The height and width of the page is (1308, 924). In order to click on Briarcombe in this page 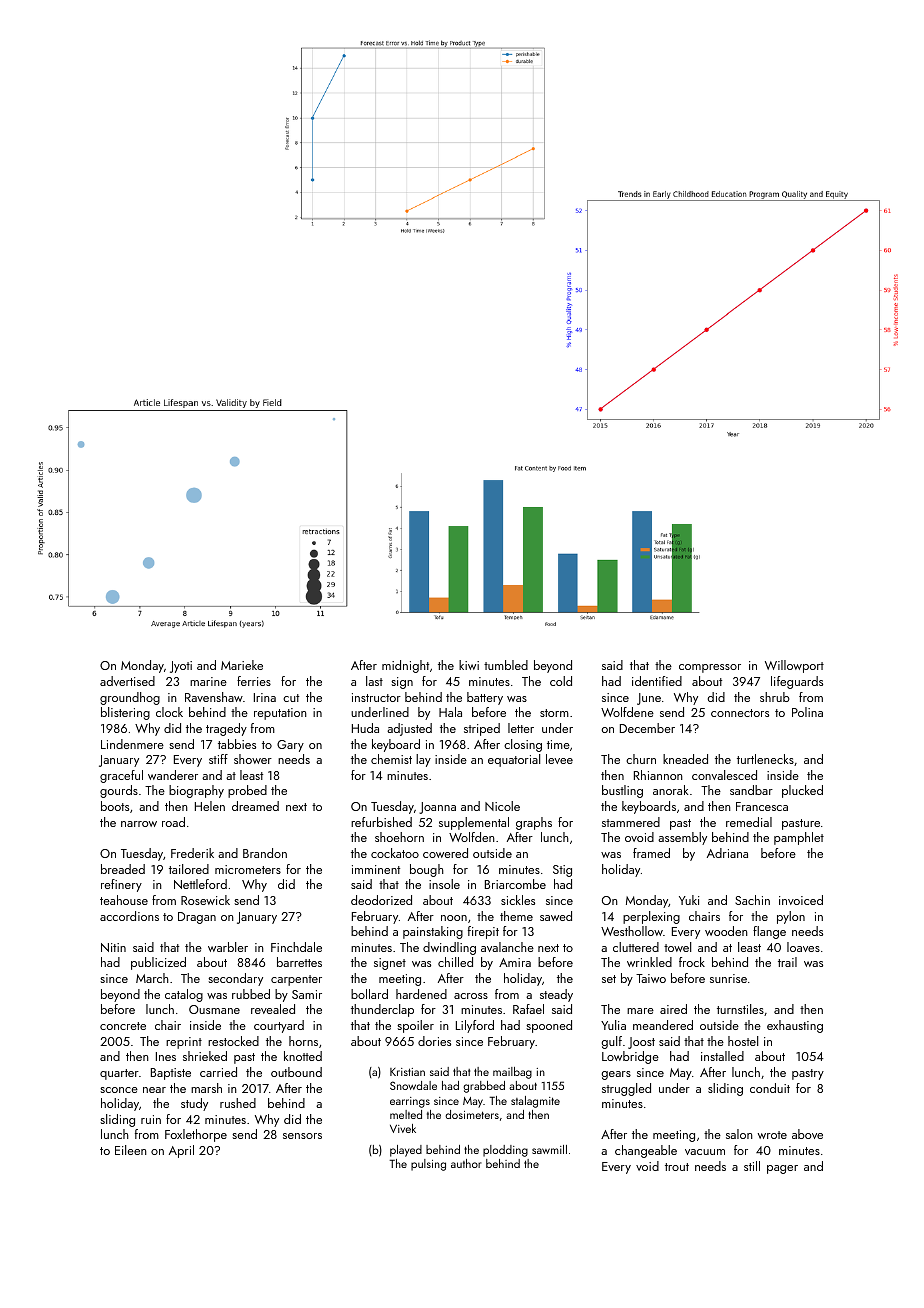, I will do `click(515, 884)`.
